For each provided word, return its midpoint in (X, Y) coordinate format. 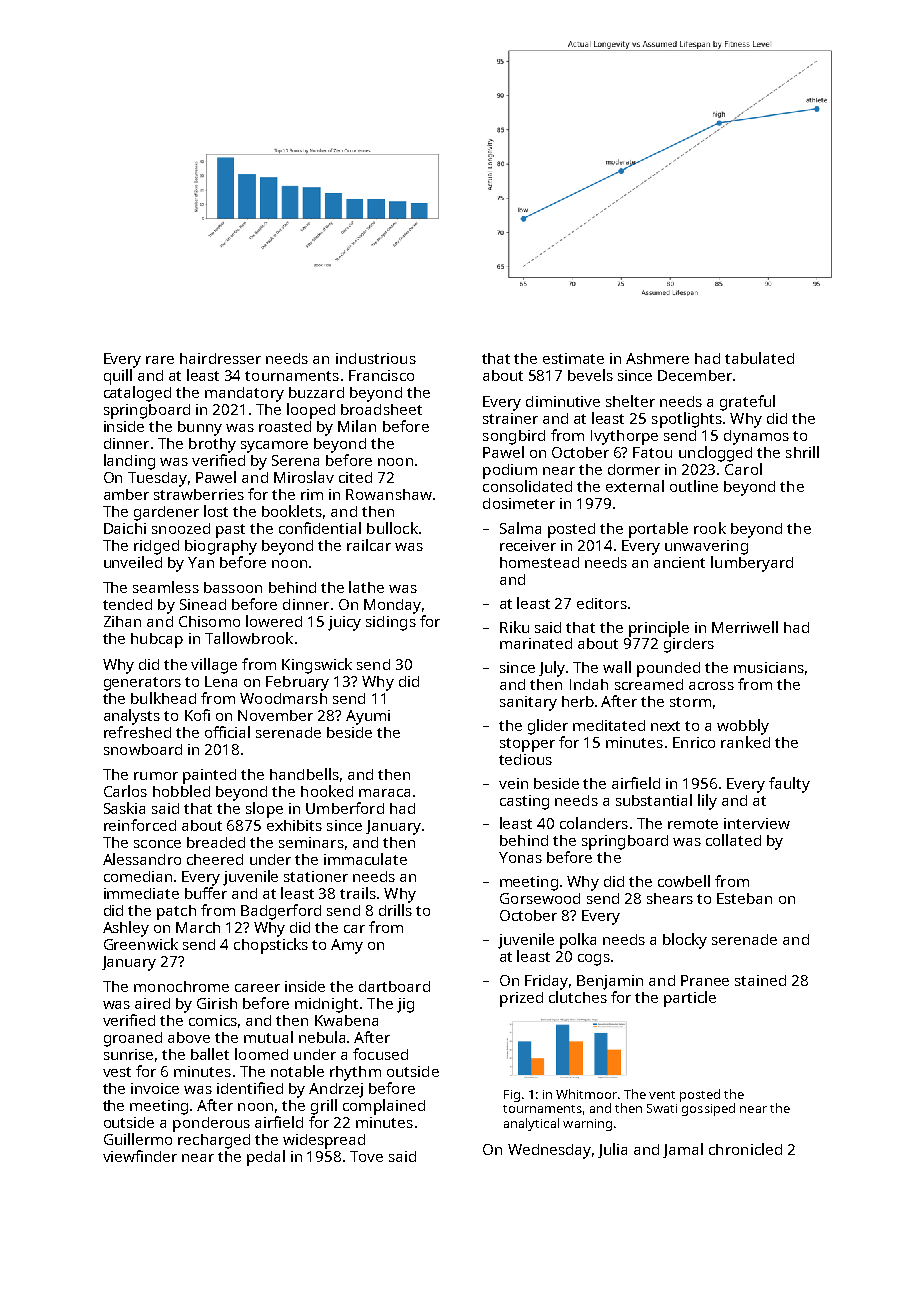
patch (176, 912)
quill (118, 377)
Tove (366, 1156)
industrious (376, 358)
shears (670, 898)
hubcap (157, 640)
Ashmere (657, 358)
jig (405, 1005)
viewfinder (140, 1156)
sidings (391, 623)
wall (617, 667)
